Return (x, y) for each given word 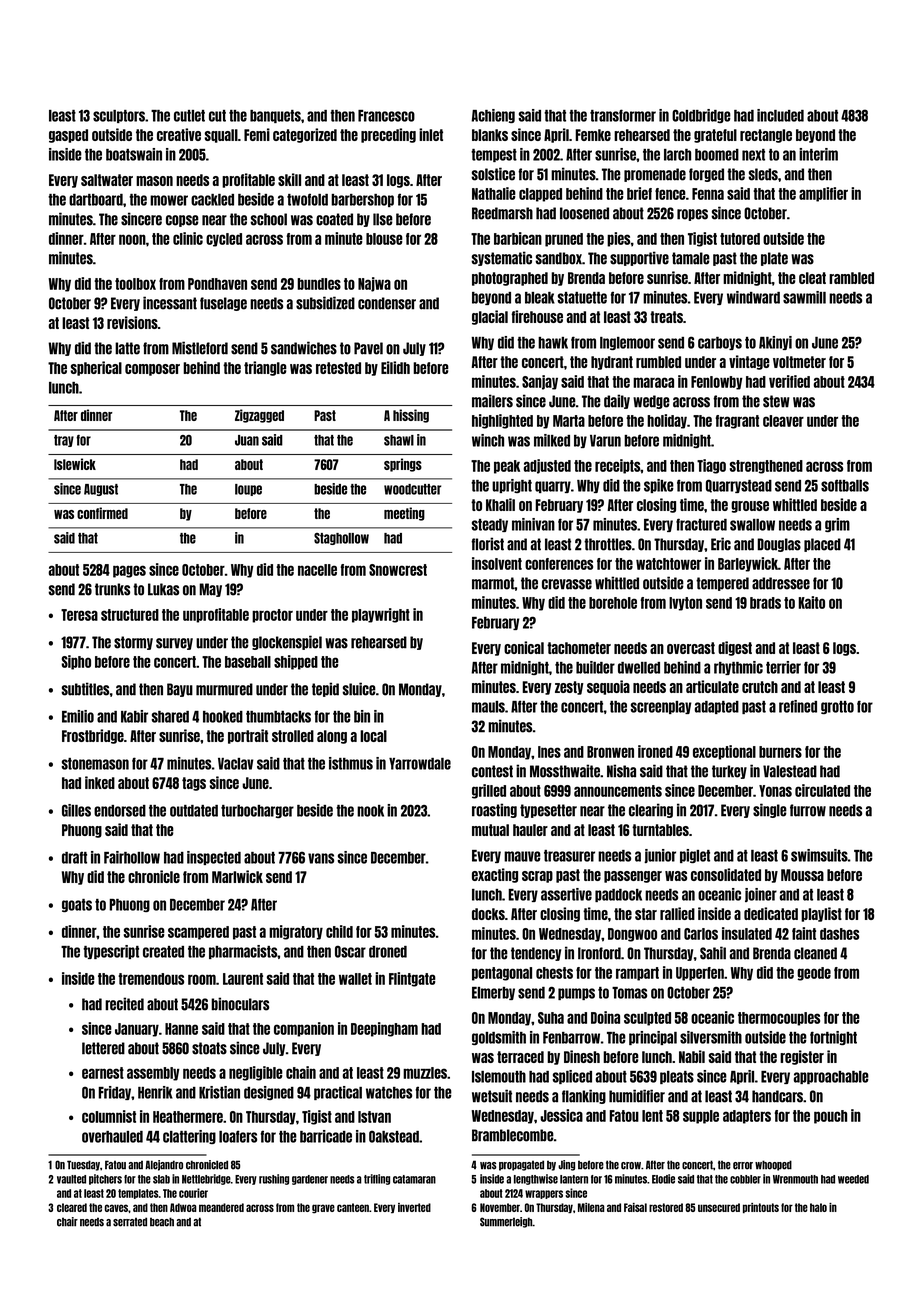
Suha (551, 1018)
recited (124, 1004)
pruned (564, 240)
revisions (132, 322)
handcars (777, 1096)
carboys (720, 343)
